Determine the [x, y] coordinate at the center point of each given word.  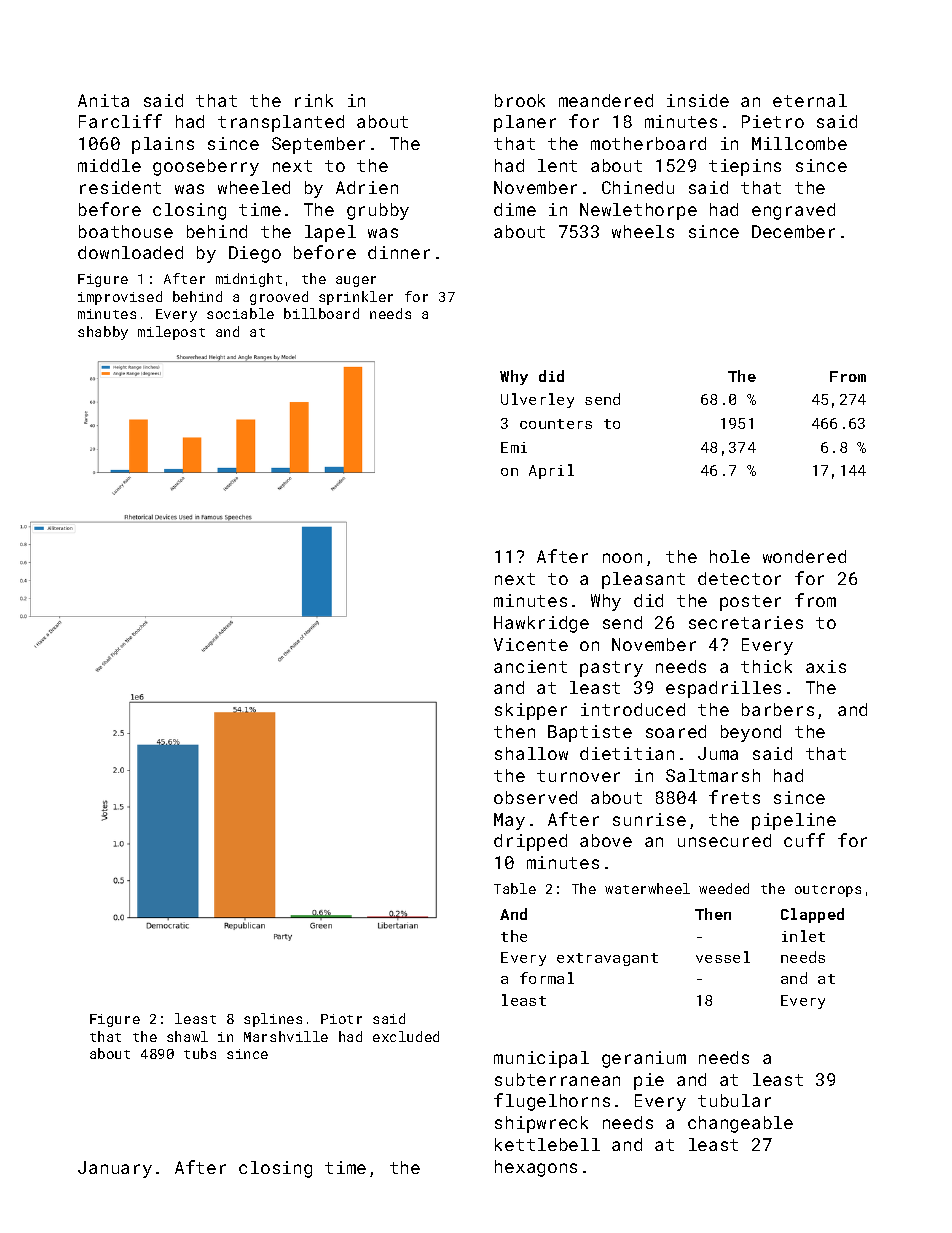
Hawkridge [541, 624]
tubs [200, 1053]
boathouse [126, 231]
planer [525, 123]
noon [622, 558]
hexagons [536, 1168]
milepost [171, 333]
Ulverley [537, 400]
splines [273, 1020]
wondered [804, 556]
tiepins [745, 167]
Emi [514, 447]
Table [515, 888]
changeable [740, 1124]
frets [734, 797]
